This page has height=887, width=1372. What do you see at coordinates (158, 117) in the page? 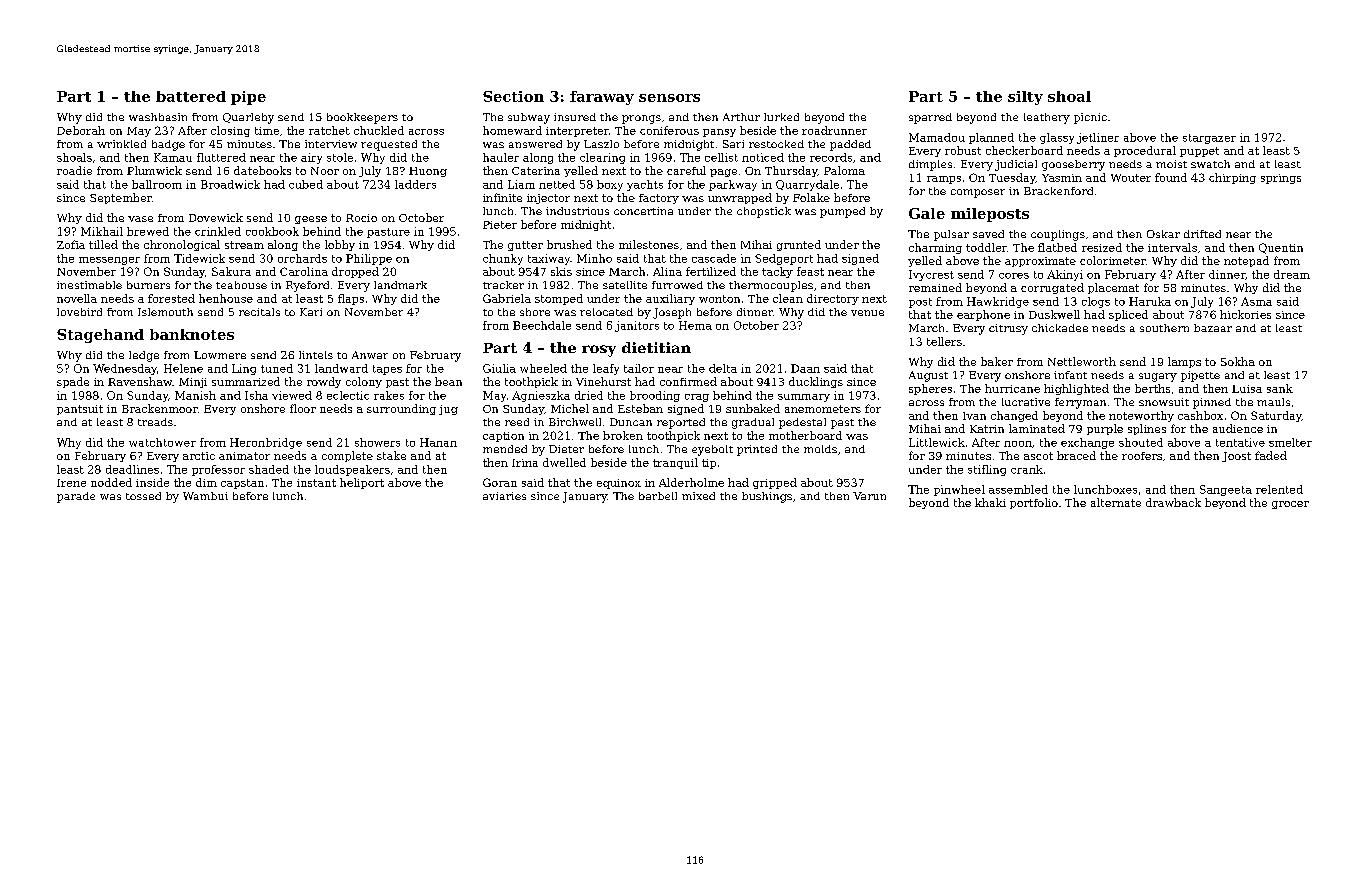
I see `washbasin` at bounding box center [158, 117].
